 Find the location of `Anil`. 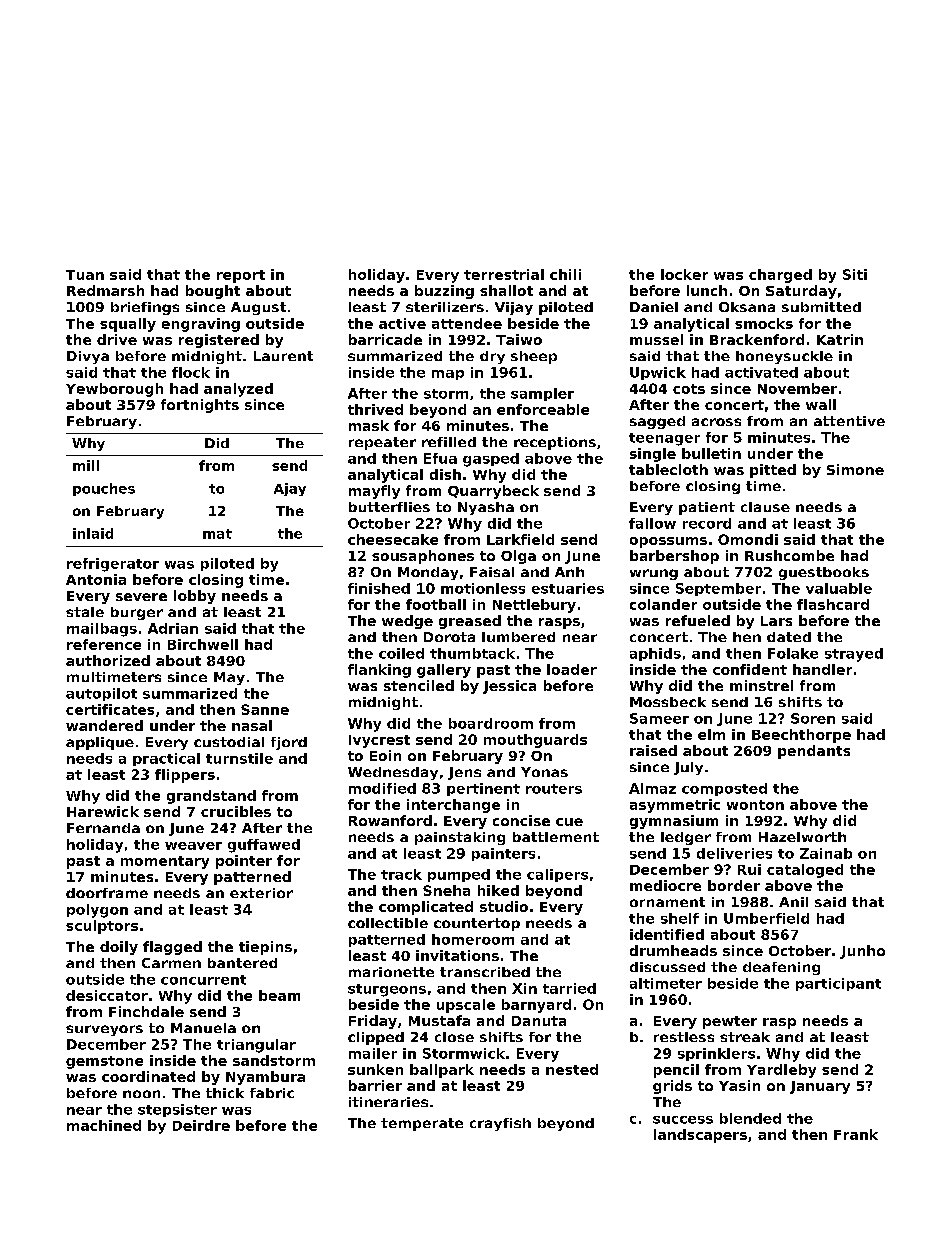

Anil is located at coordinates (793, 902).
